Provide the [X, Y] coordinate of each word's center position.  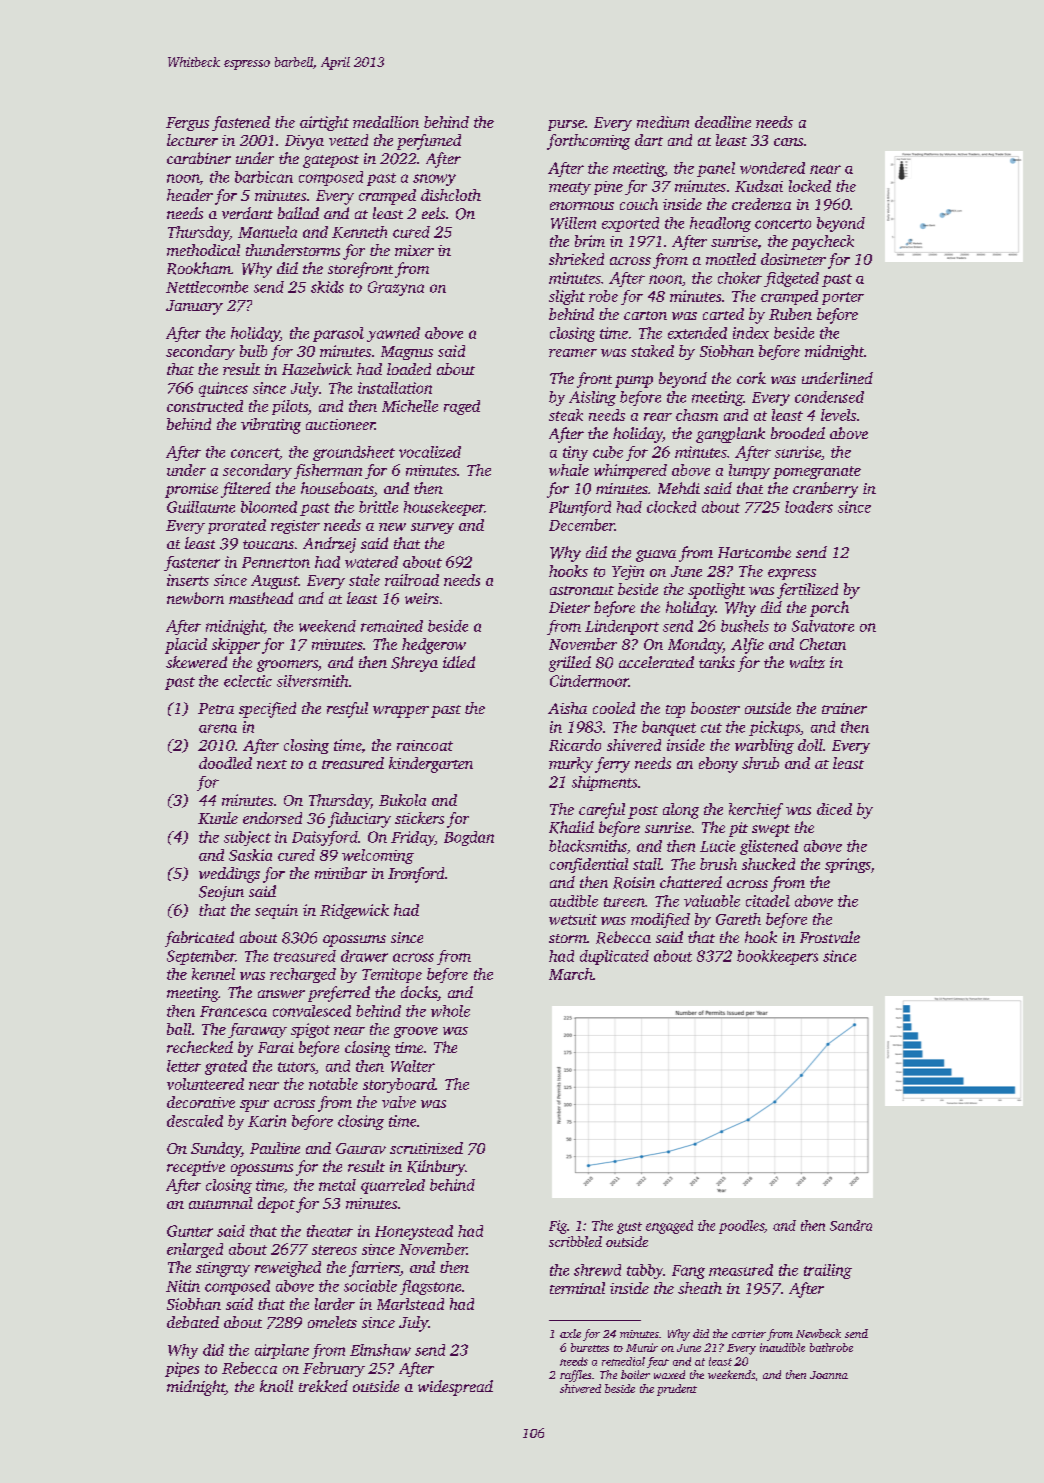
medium [663, 122]
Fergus [187, 124]
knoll [276, 1386]
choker [740, 278]
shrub [760, 763]
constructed [205, 406]
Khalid [571, 827]
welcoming [378, 856]
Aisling [592, 398]
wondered [772, 168]
